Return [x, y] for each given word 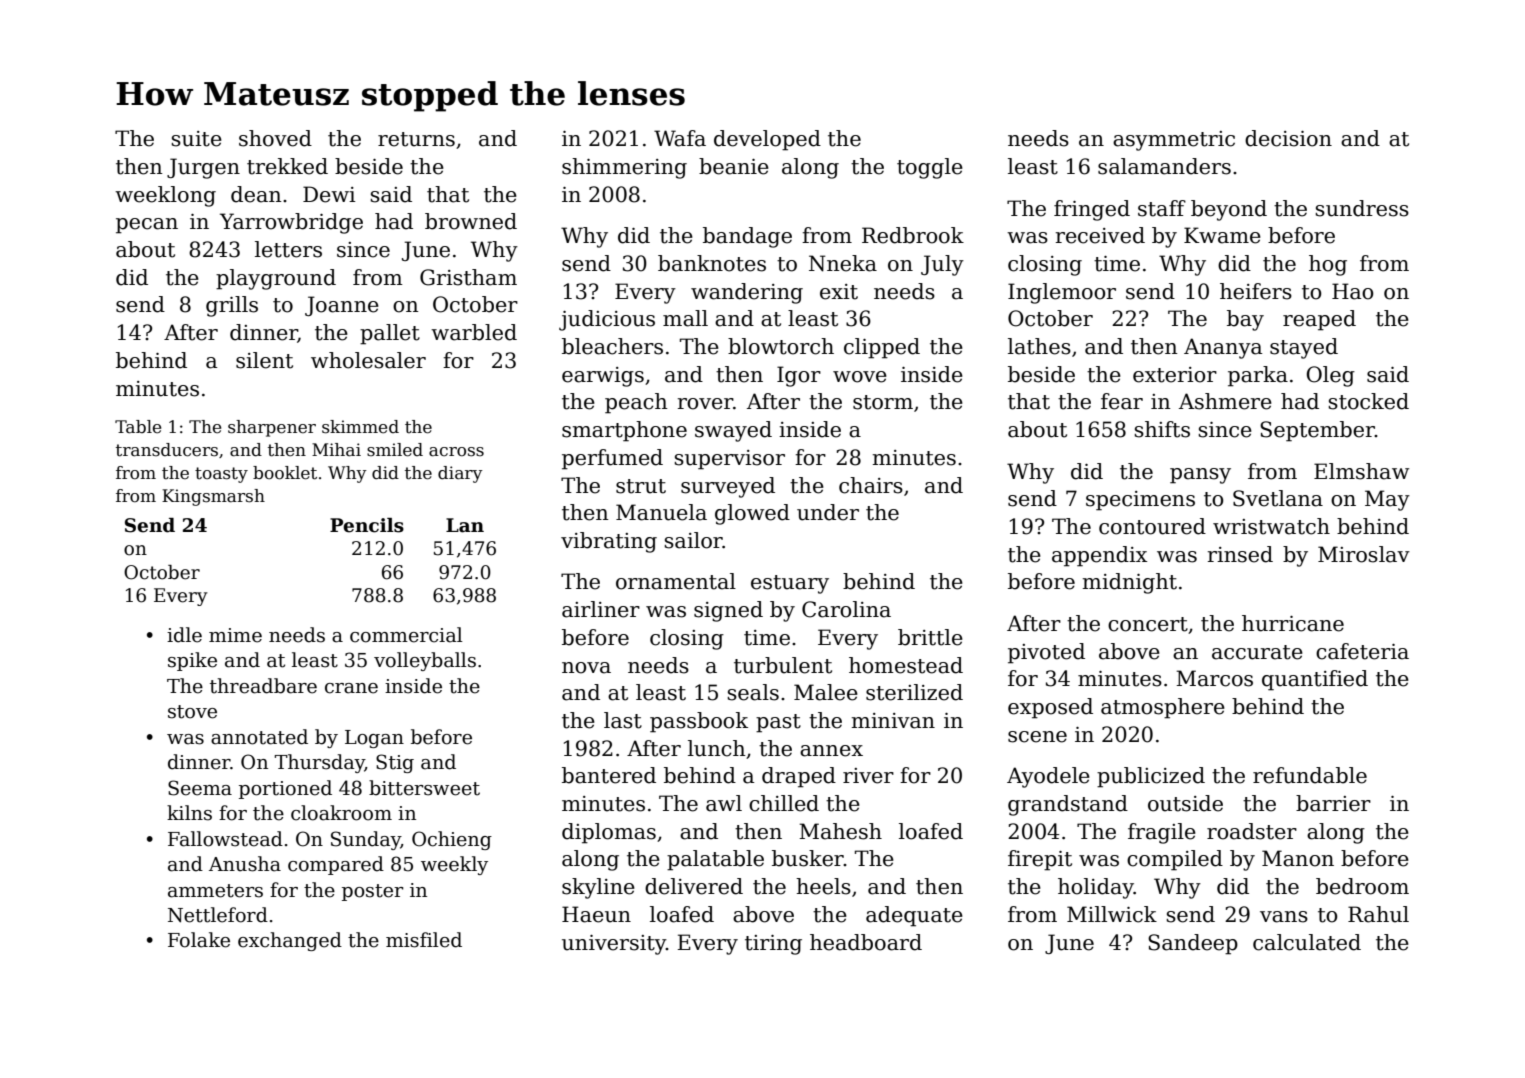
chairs [871, 485]
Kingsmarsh [213, 497]
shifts [1162, 429]
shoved [275, 138]
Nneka [843, 263]
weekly [454, 865]
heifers [1256, 291]
